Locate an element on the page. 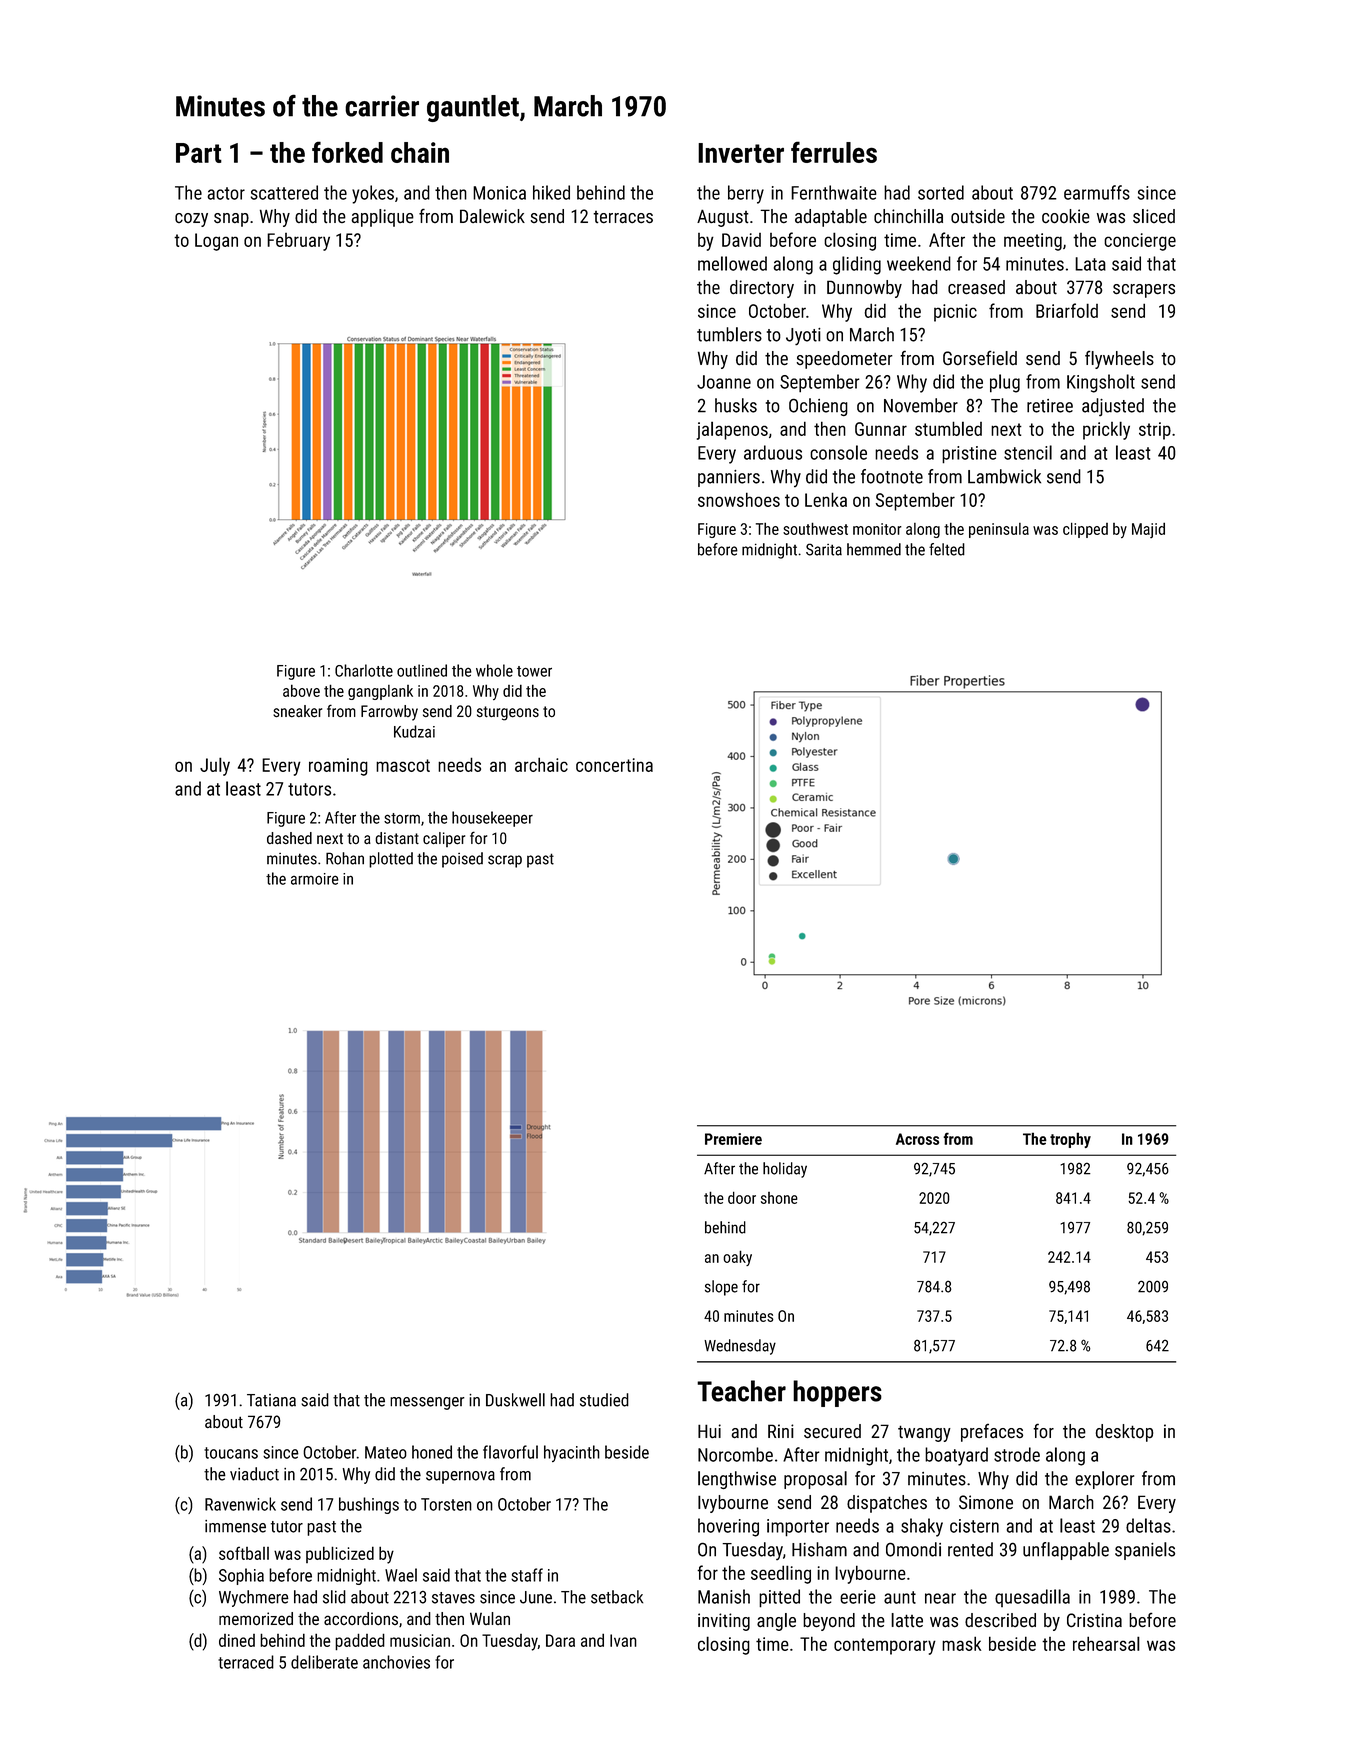  strip is located at coordinates (1155, 431).
